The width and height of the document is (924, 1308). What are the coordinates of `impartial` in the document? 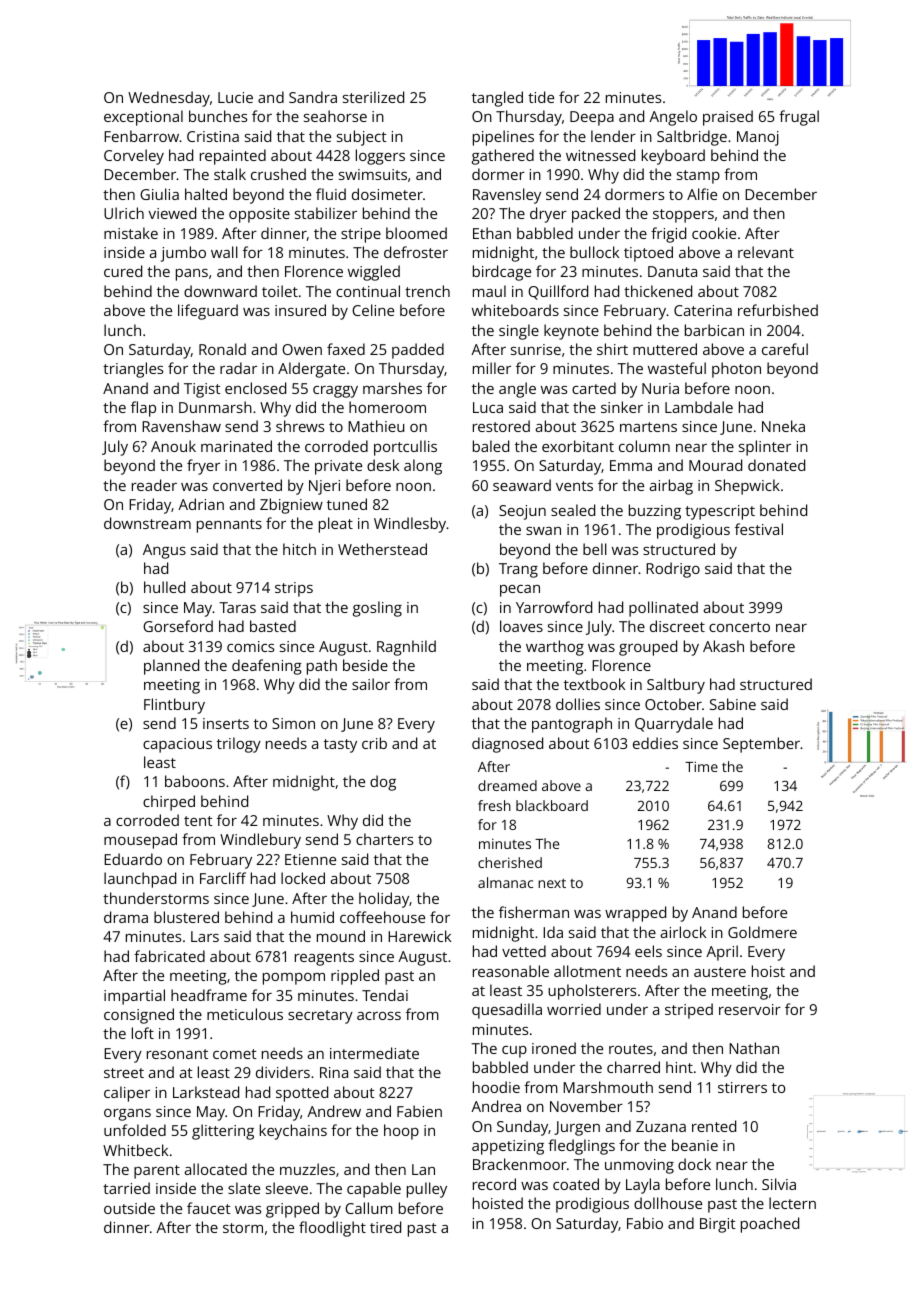 It's located at (134, 997).
